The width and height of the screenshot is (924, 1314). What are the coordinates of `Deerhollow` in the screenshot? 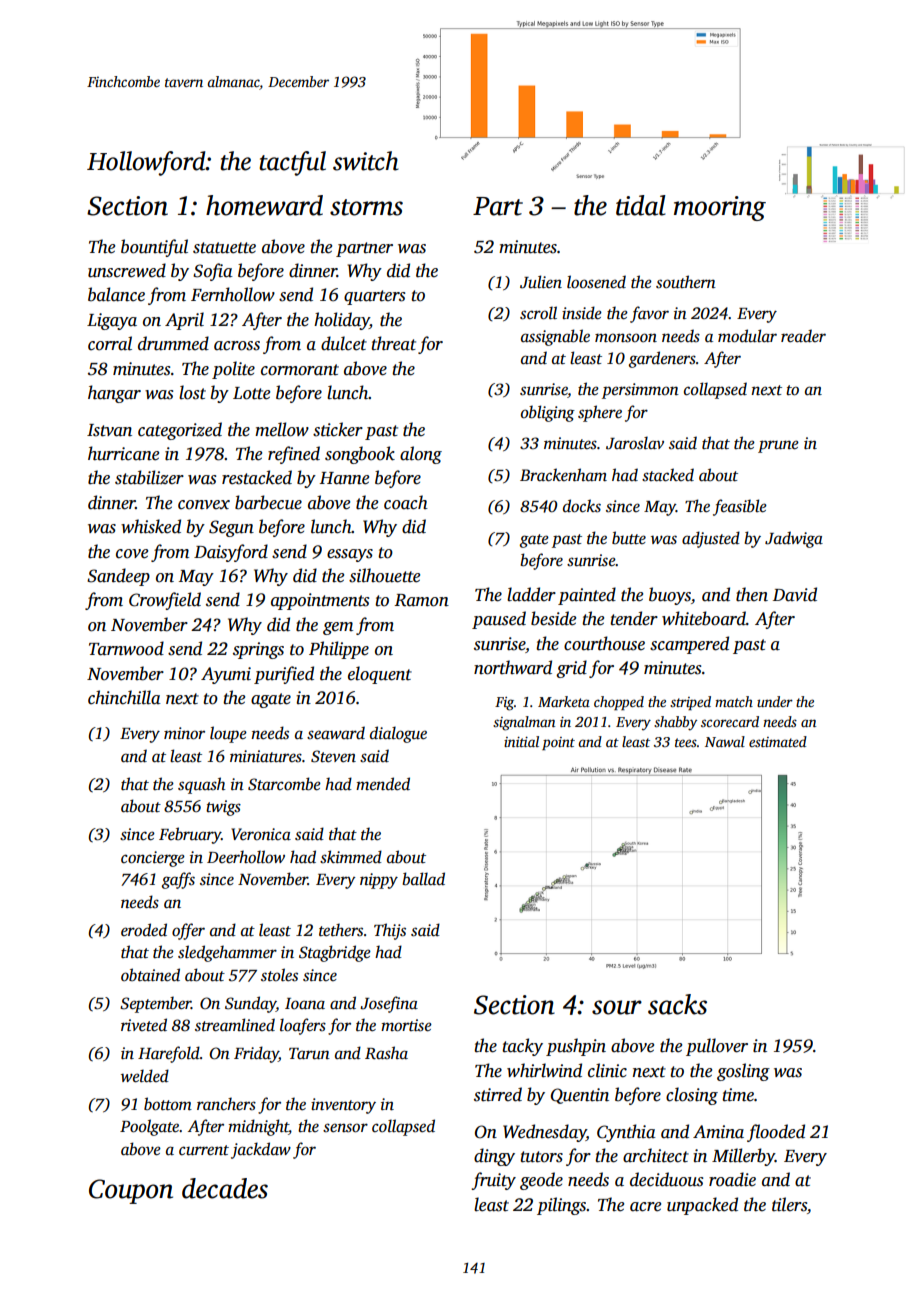 It's located at (246, 857).
